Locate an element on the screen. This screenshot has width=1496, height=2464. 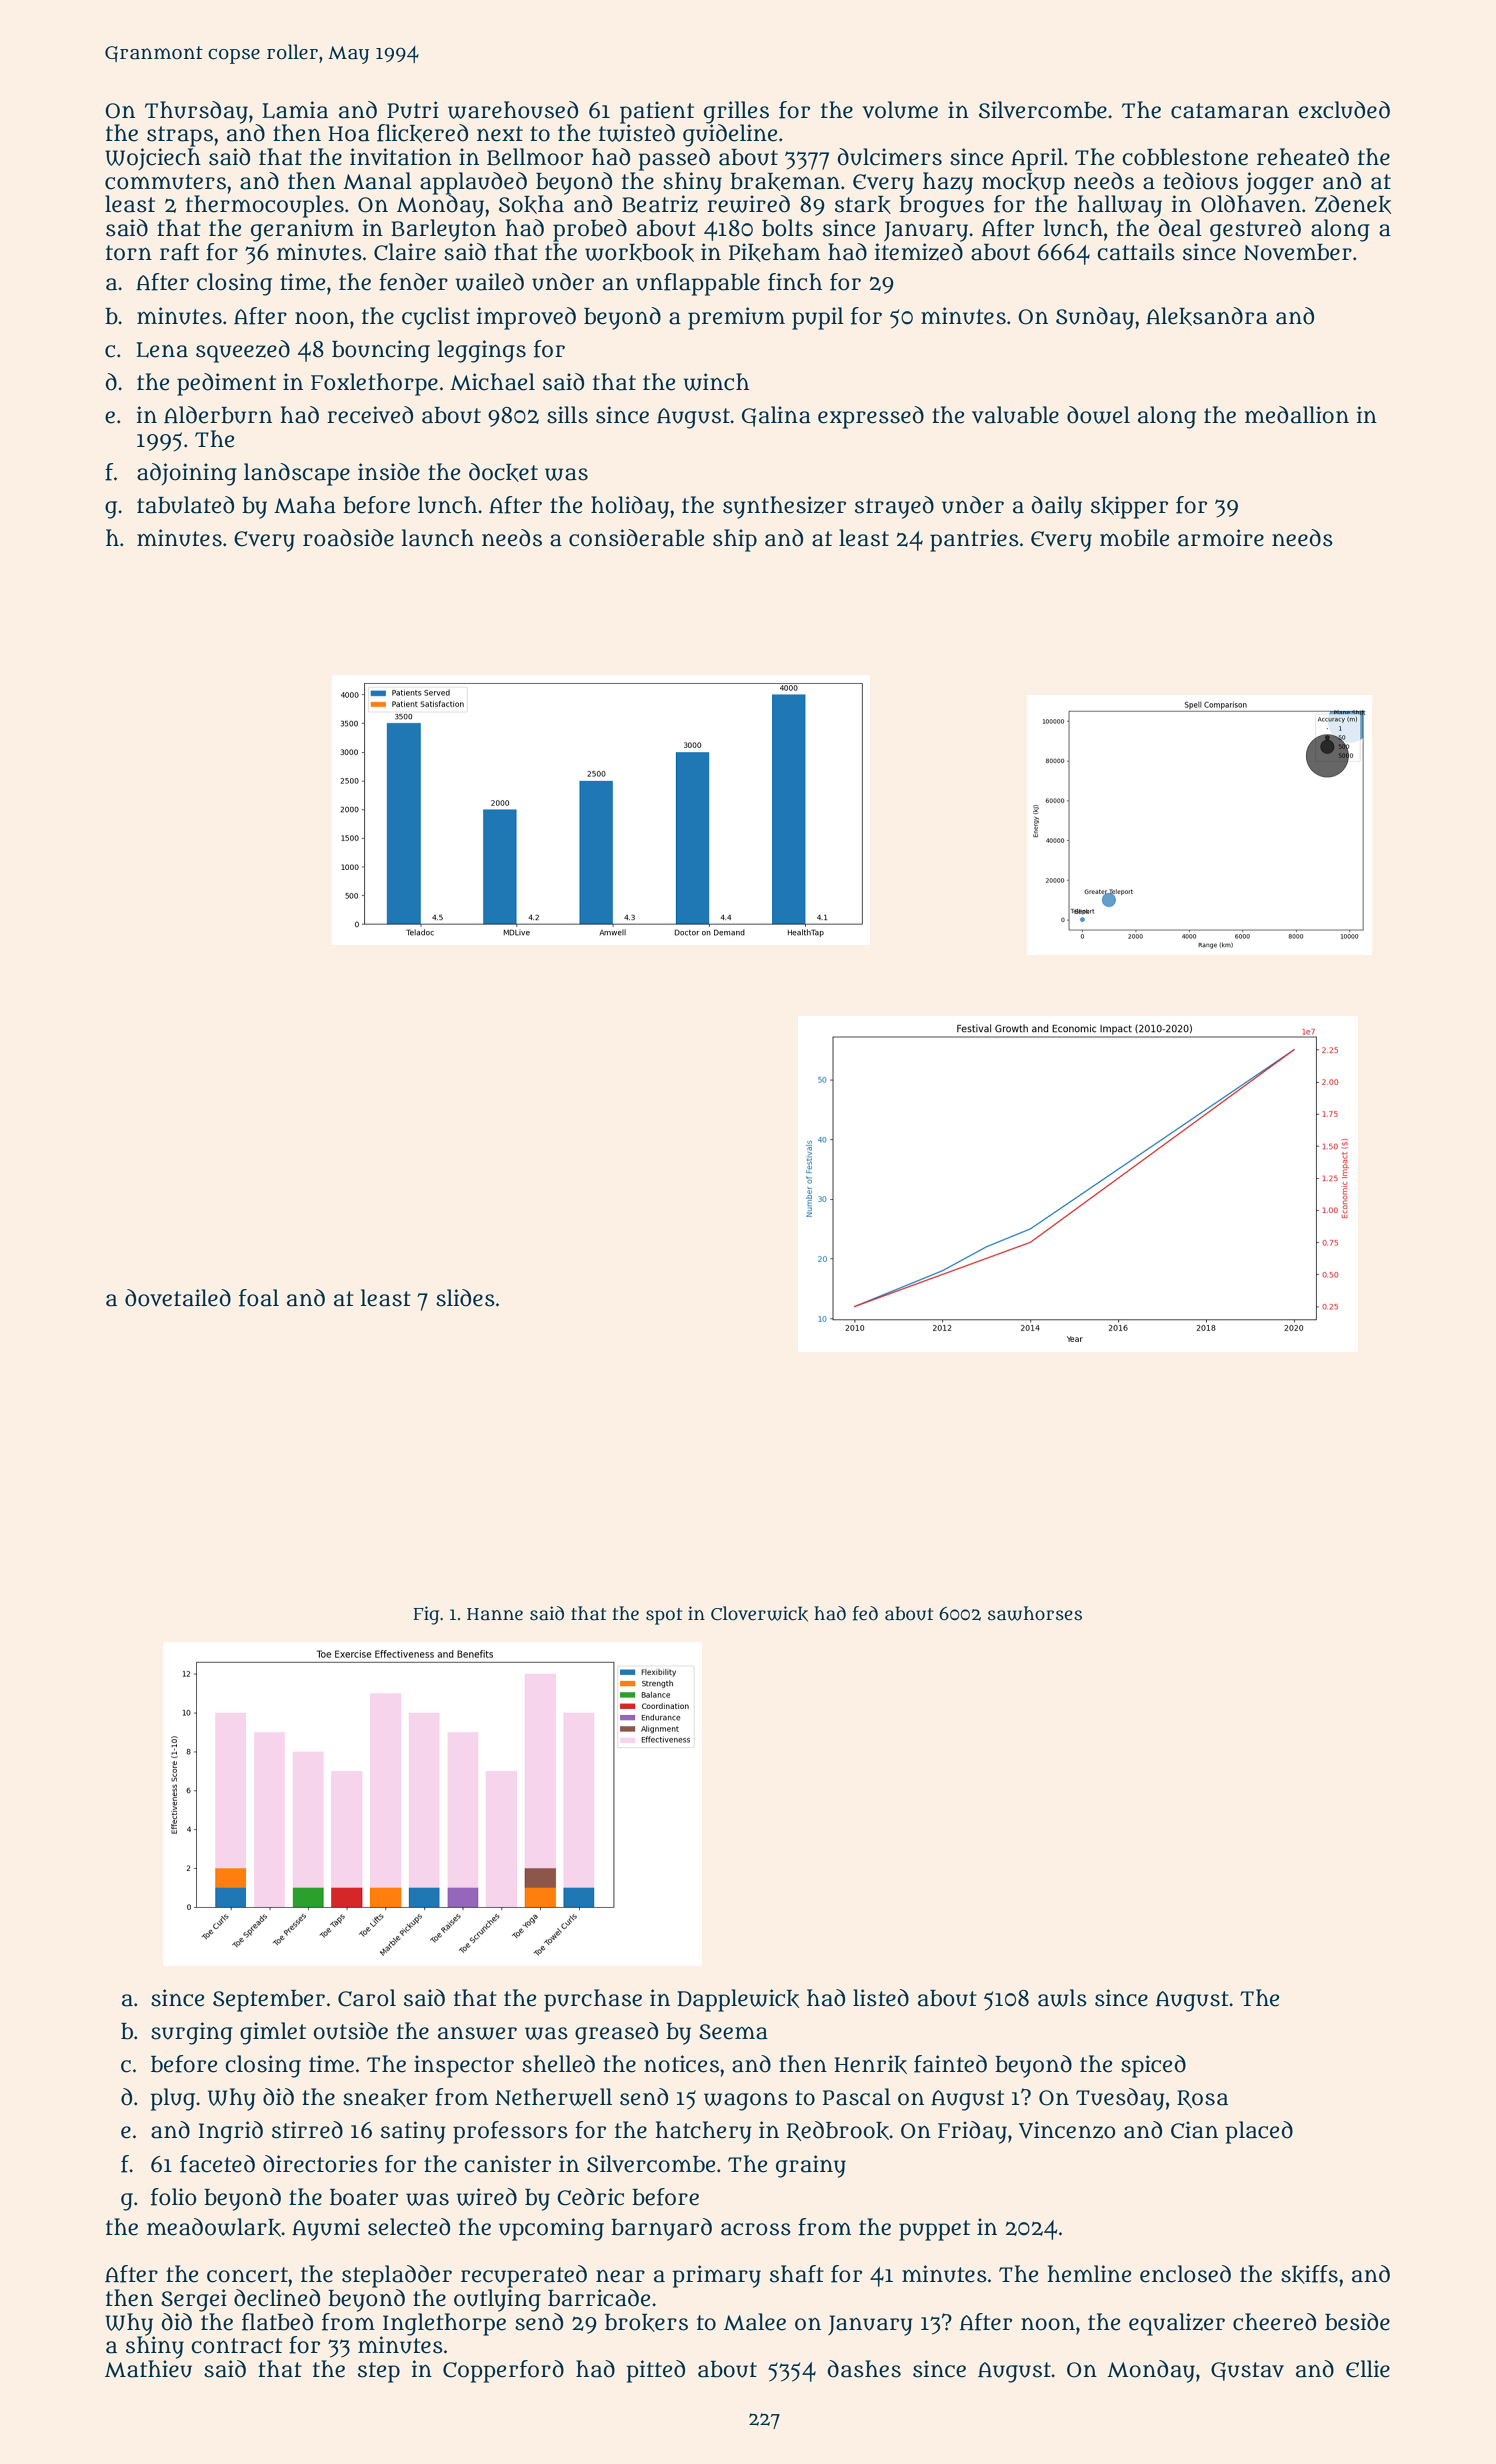
fed is located at coordinates (865, 1613).
